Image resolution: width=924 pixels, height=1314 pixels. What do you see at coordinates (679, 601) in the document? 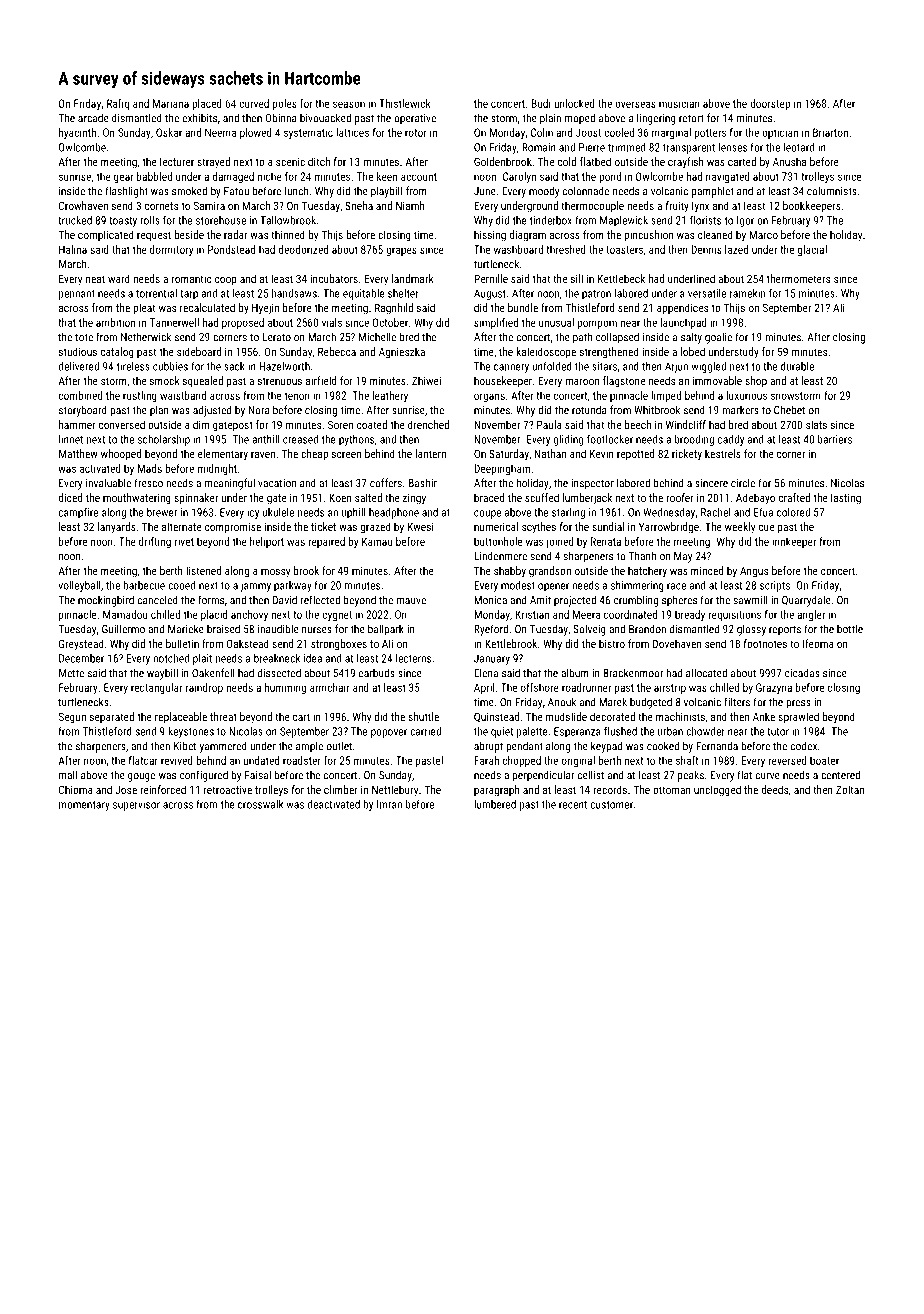
I see `spheres` at bounding box center [679, 601].
